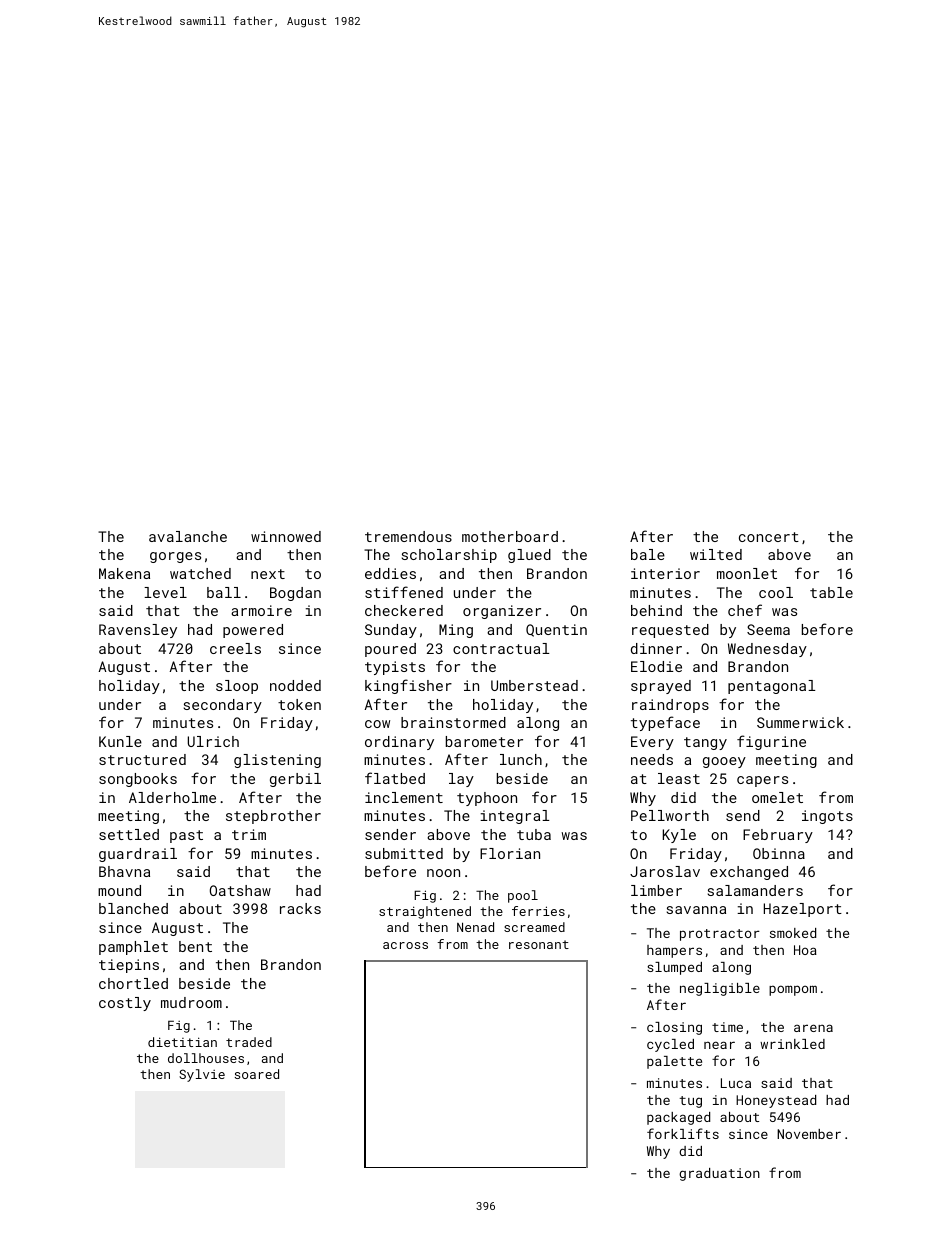 This image has height=1233, width=952. What do you see at coordinates (395, 668) in the image?
I see `typists` at bounding box center [395, 668].
